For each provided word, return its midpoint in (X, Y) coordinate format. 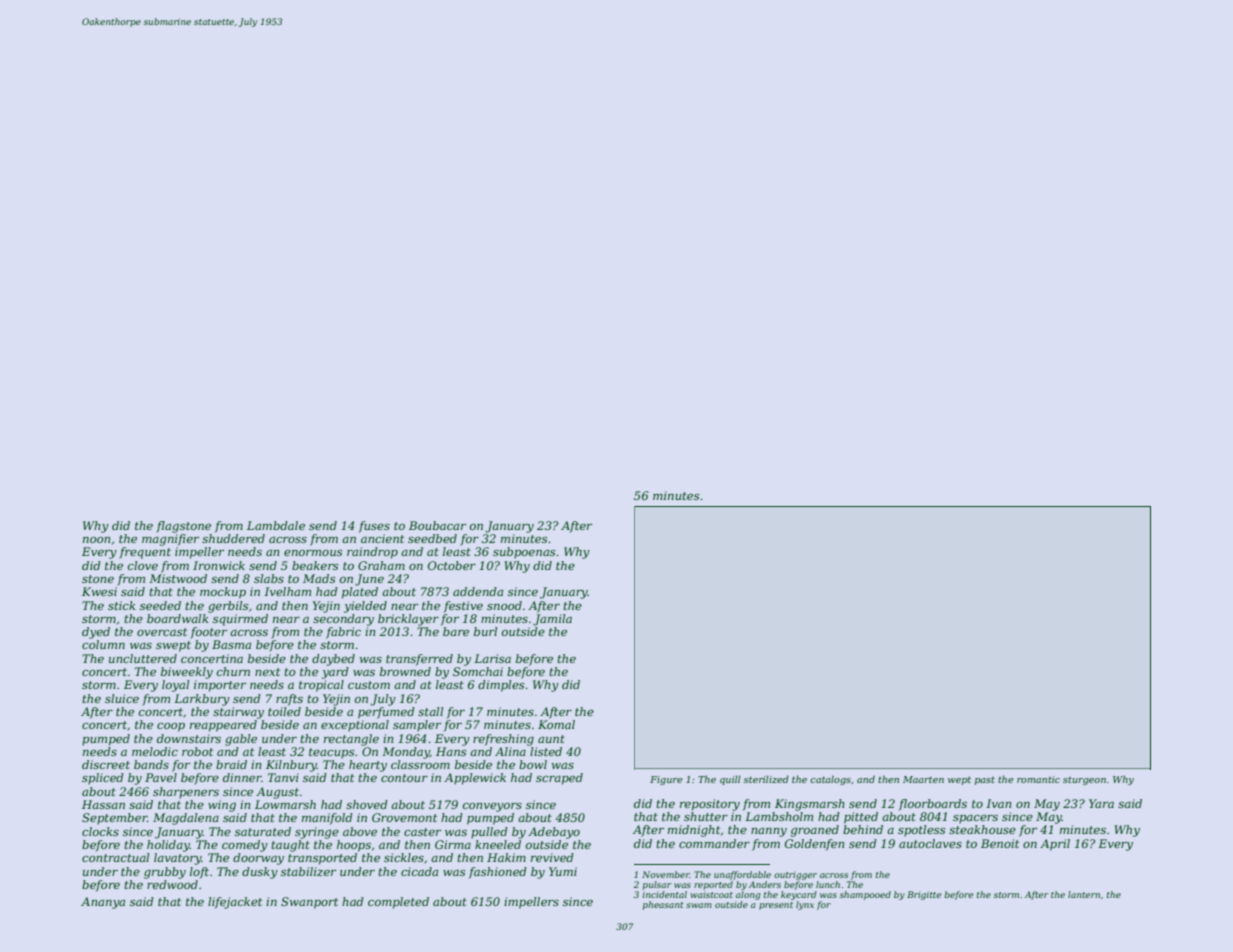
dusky (260, 873)
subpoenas (524, 553)
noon (96, 540)
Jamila (552, 620)
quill (730, 780)
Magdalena (186, 819)
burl (485, 631)
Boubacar (437, 525)
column (103, 644)
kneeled (498, 844)
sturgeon (1084, 780)
